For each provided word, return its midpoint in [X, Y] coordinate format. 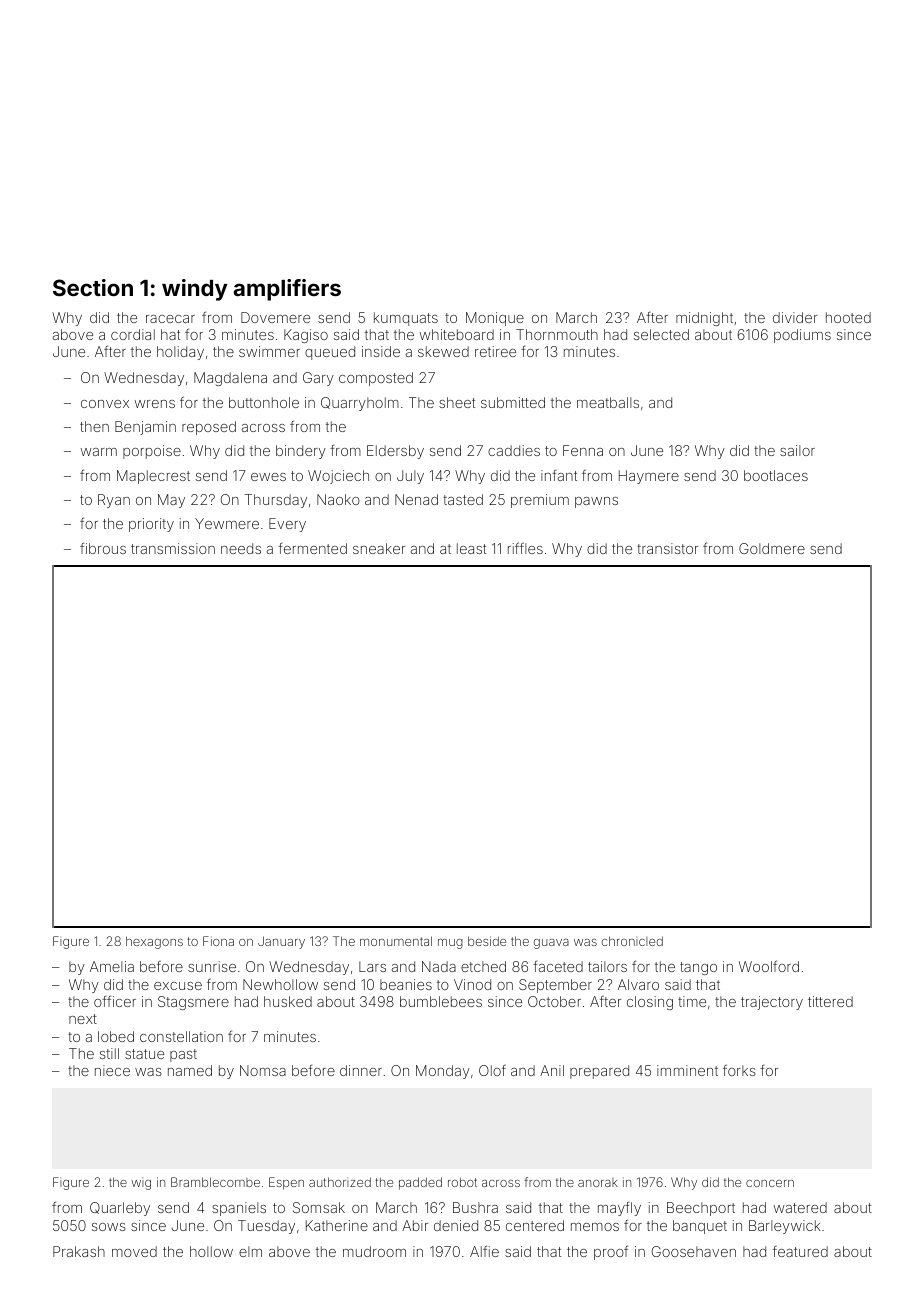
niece [112, 1070]
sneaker [379, 548]
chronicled [632, 941]
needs [241, 548]
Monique [495, 319]
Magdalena [230, 379]
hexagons [154, 942]
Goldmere [772, 548]
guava [551, 944]
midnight [704, 319]
